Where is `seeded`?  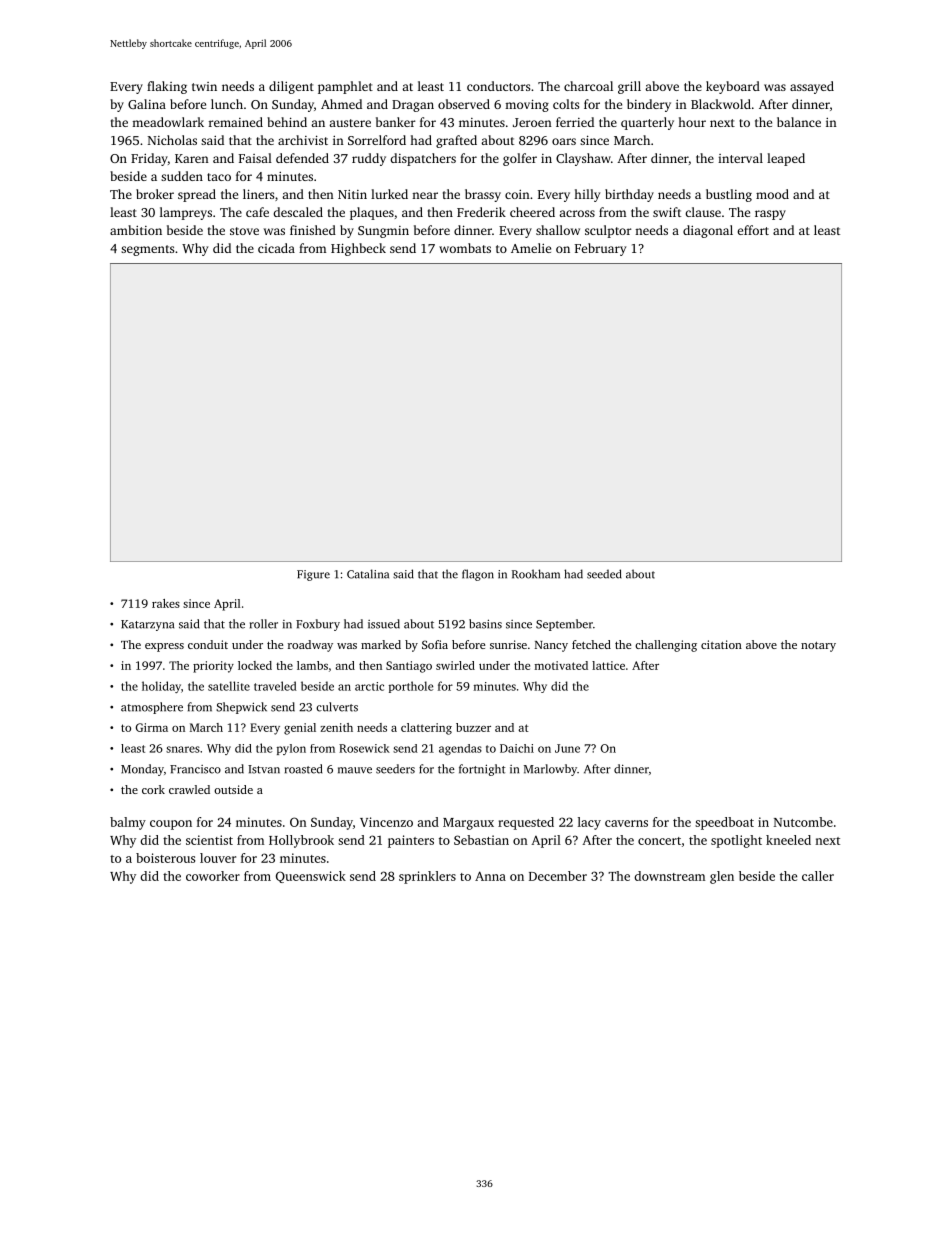 seeded is located at coordinates (604, 574).
